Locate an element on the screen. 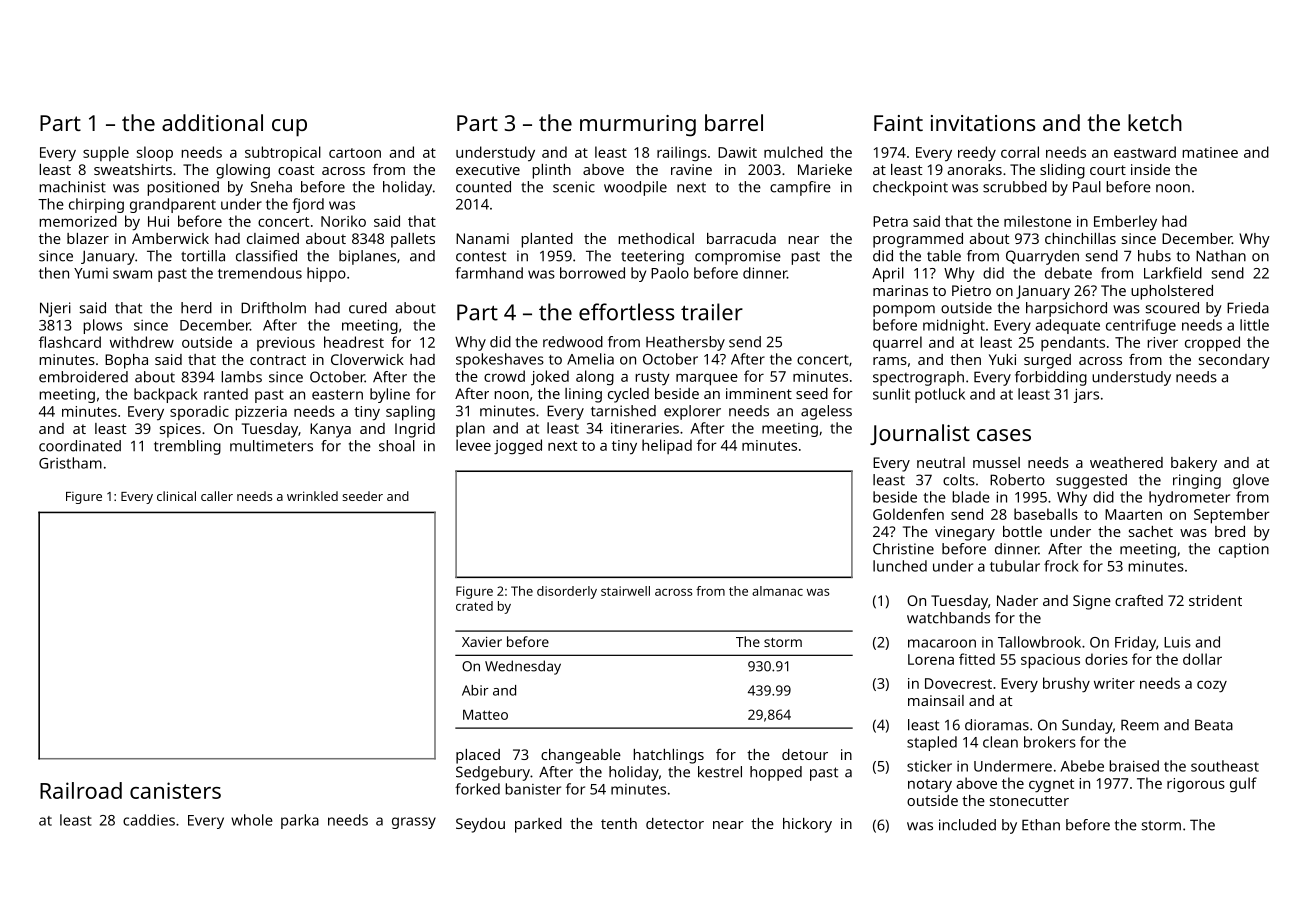 The height and width of the screenshot is (924, 1308). caller is located at coordinates (217, 496).
